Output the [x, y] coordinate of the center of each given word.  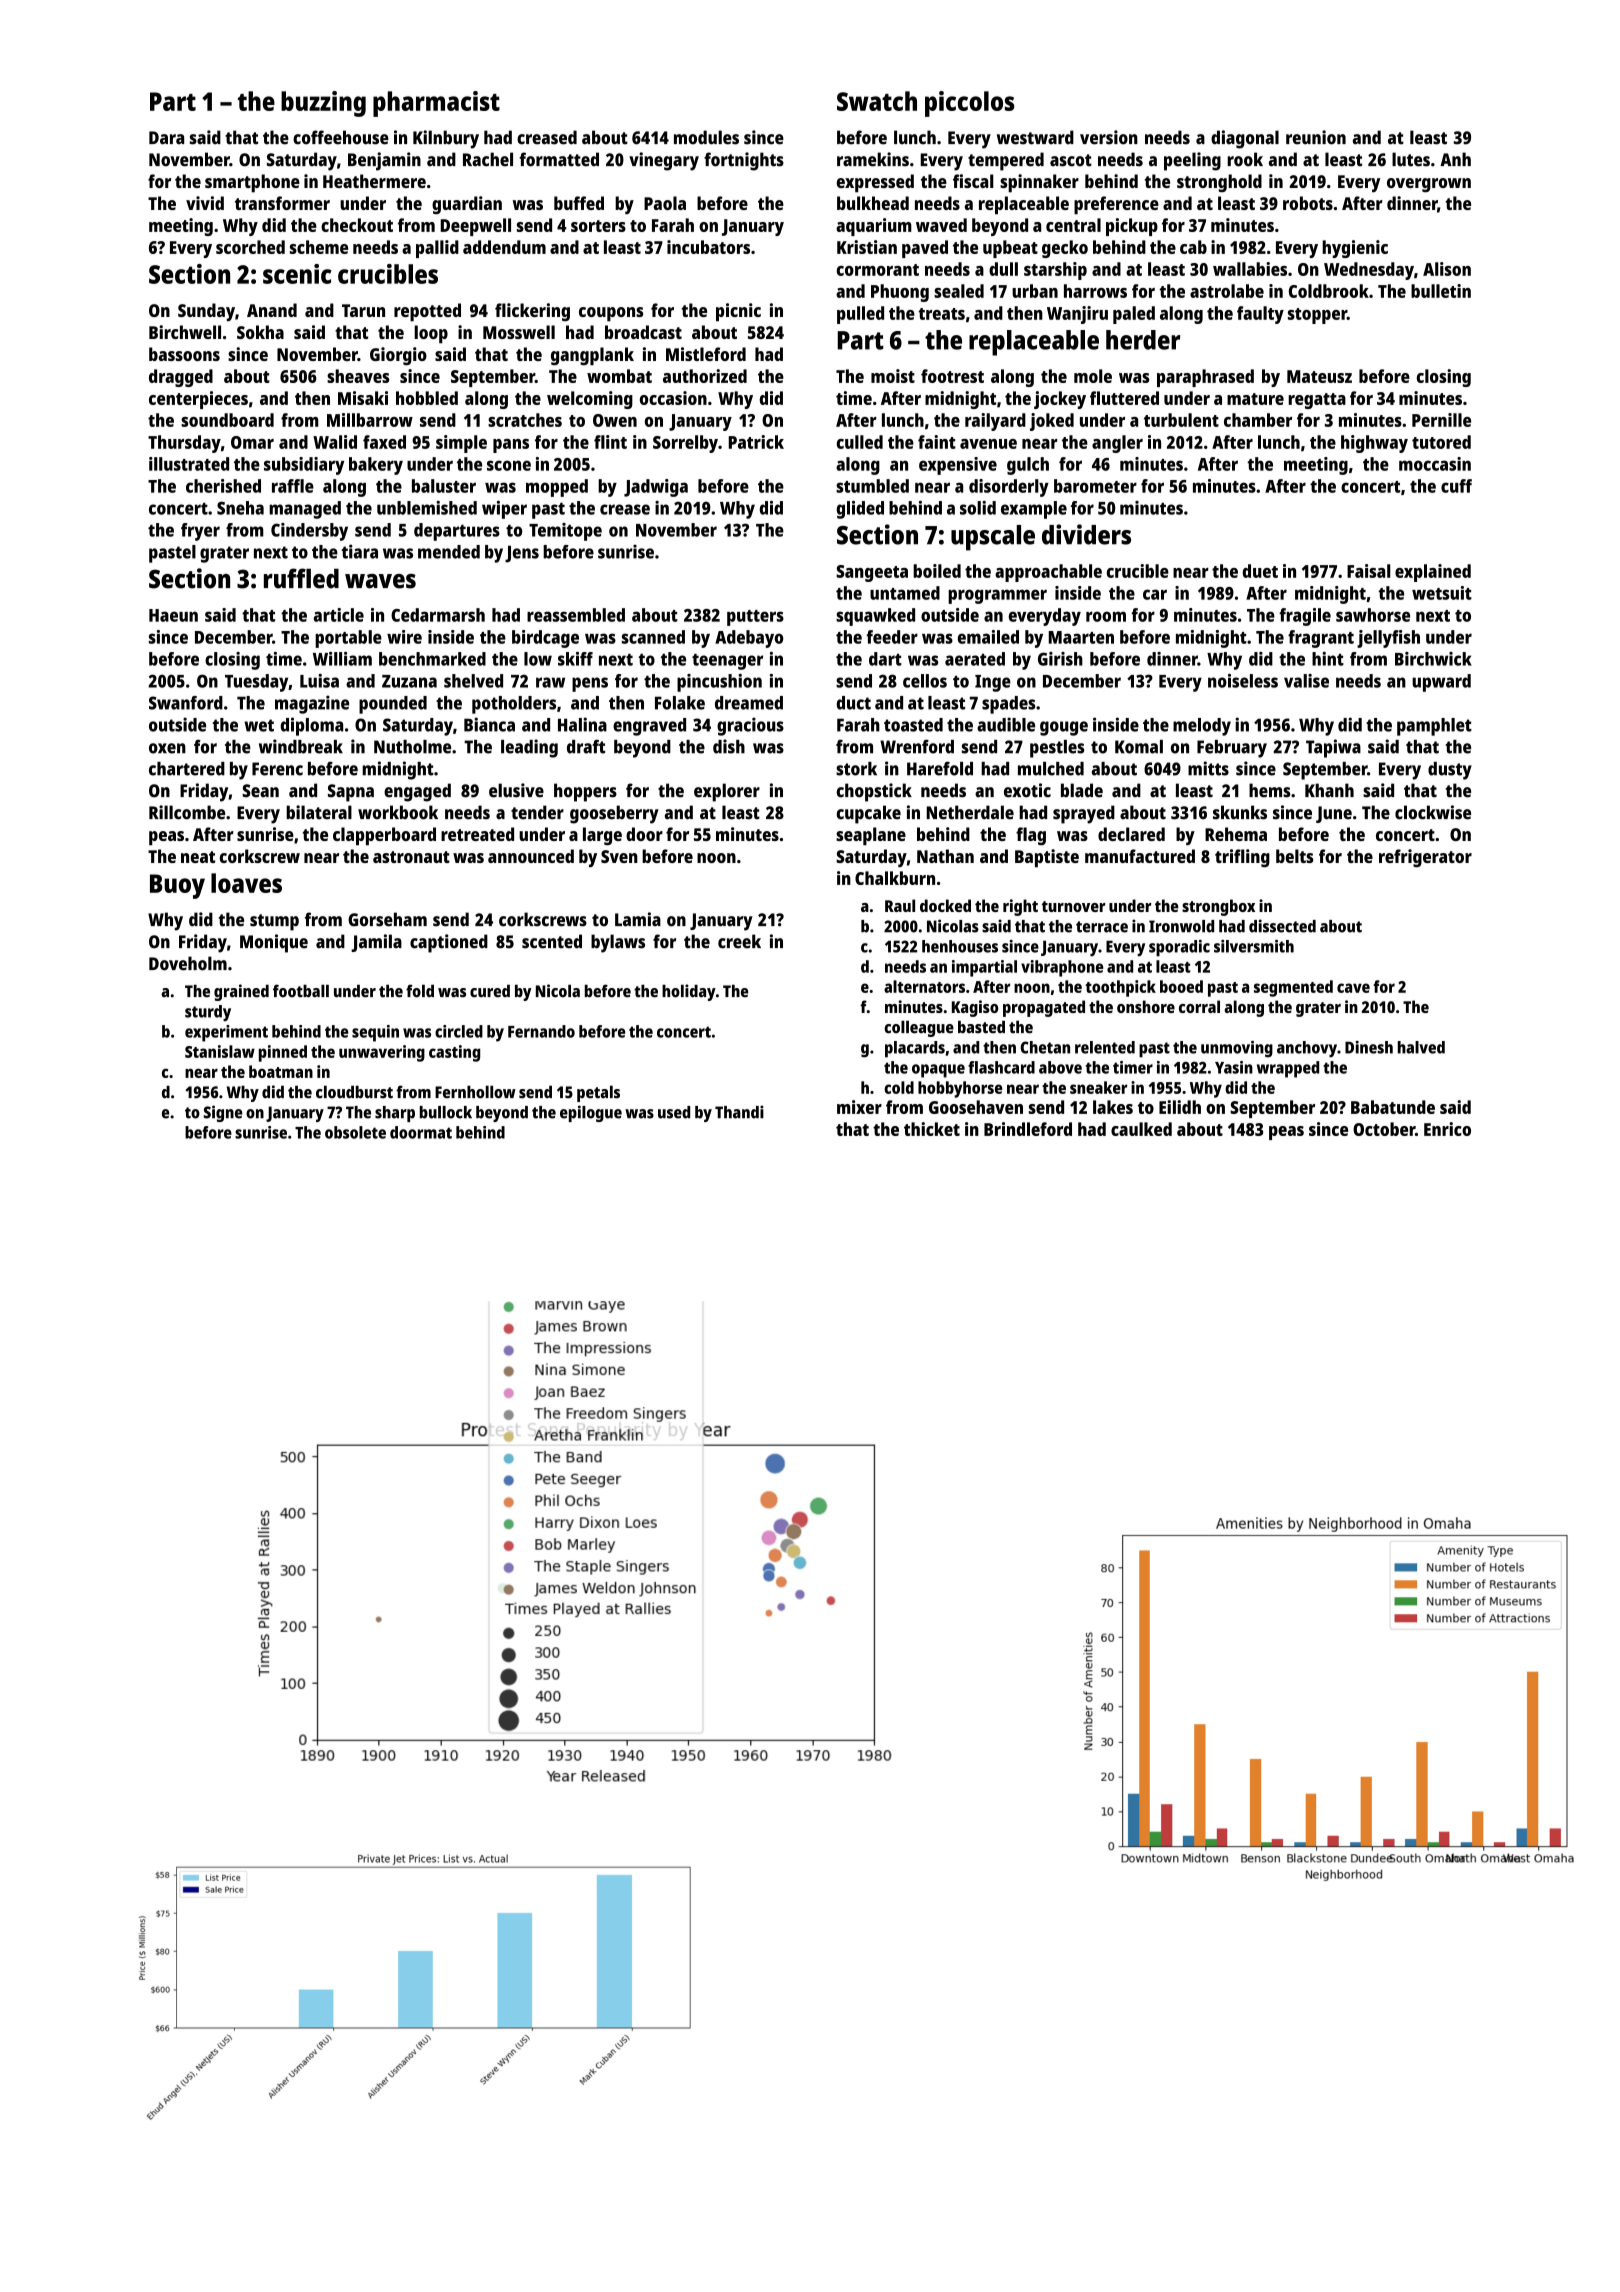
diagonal [1245, 139]
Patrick [756, 442]
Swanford [186, 703]
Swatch [877, 101]
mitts [1208, 768]
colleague [919, 1028]
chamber [1258, 420]
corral [1199, 1006]
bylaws [618, 943]
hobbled [427, 398]
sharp [395, 1114]
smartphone [252, 183]
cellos [925, 681]
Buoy [177, 886]
